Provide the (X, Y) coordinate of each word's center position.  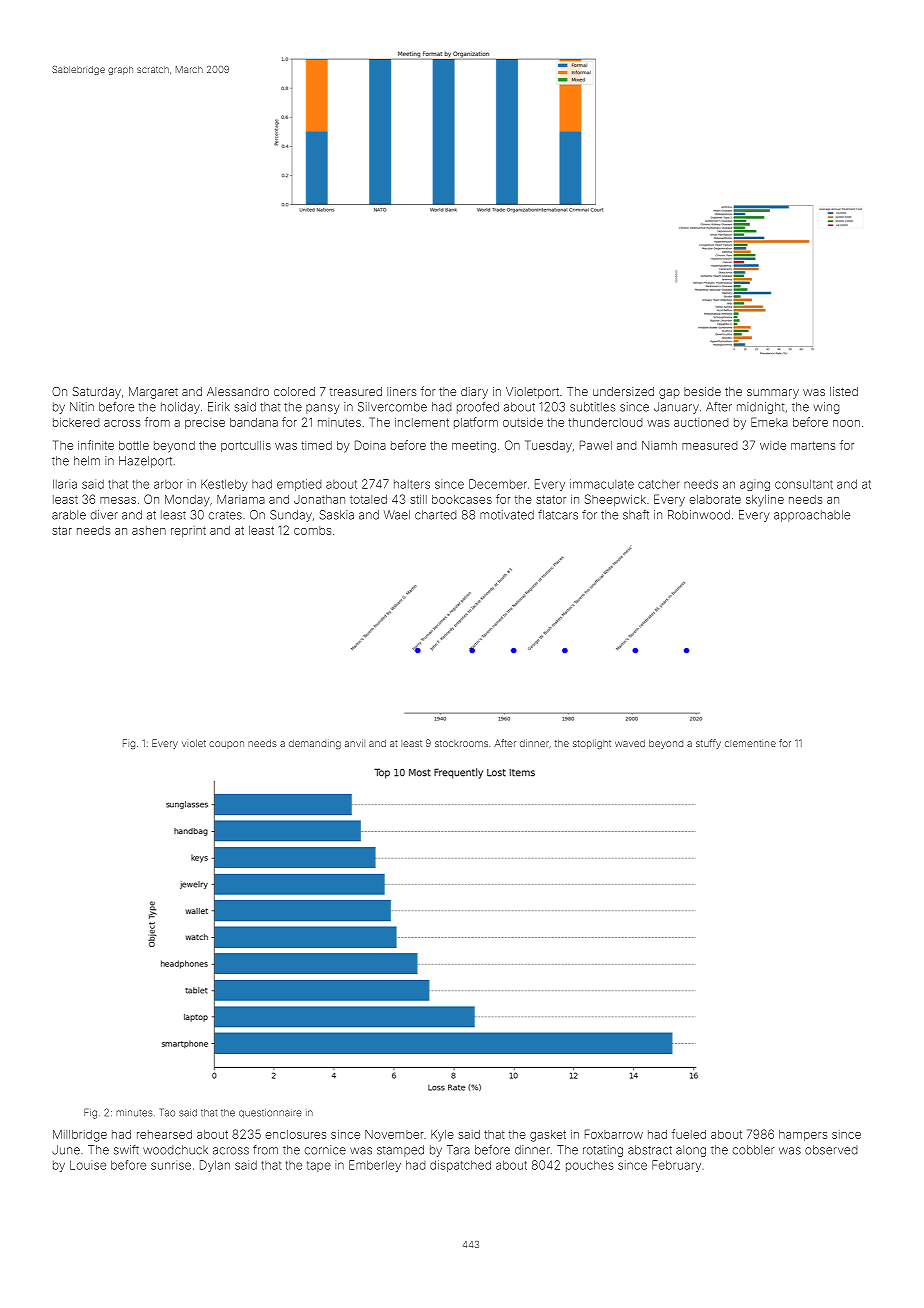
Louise (88, 1165)
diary (474, 393)
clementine (750, 743)
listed (844, 391)
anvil (355, 743)
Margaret (153, 393)
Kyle (442, 1135)
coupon (226, 745)
